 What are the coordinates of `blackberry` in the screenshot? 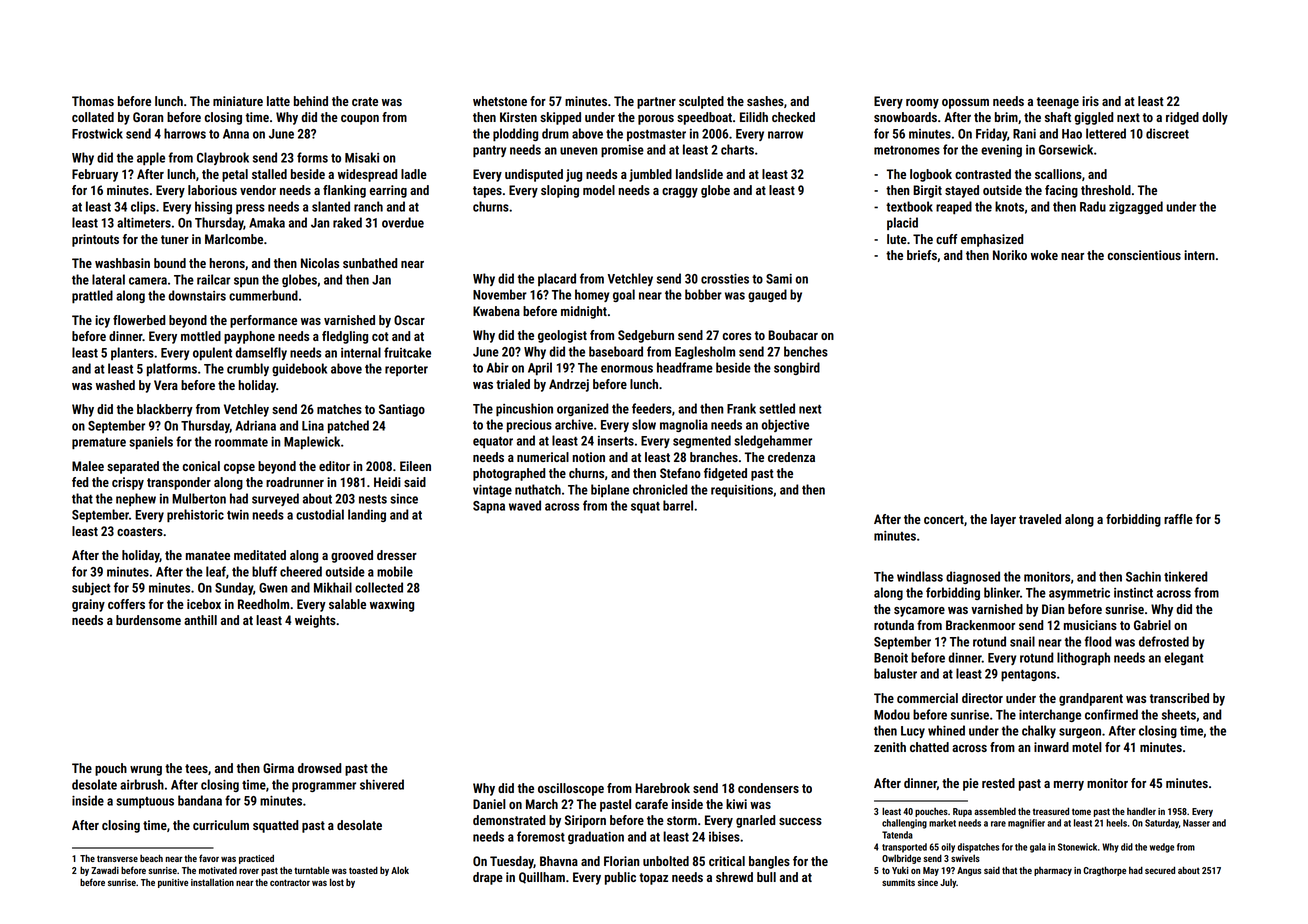 It's located at (165, 410).
